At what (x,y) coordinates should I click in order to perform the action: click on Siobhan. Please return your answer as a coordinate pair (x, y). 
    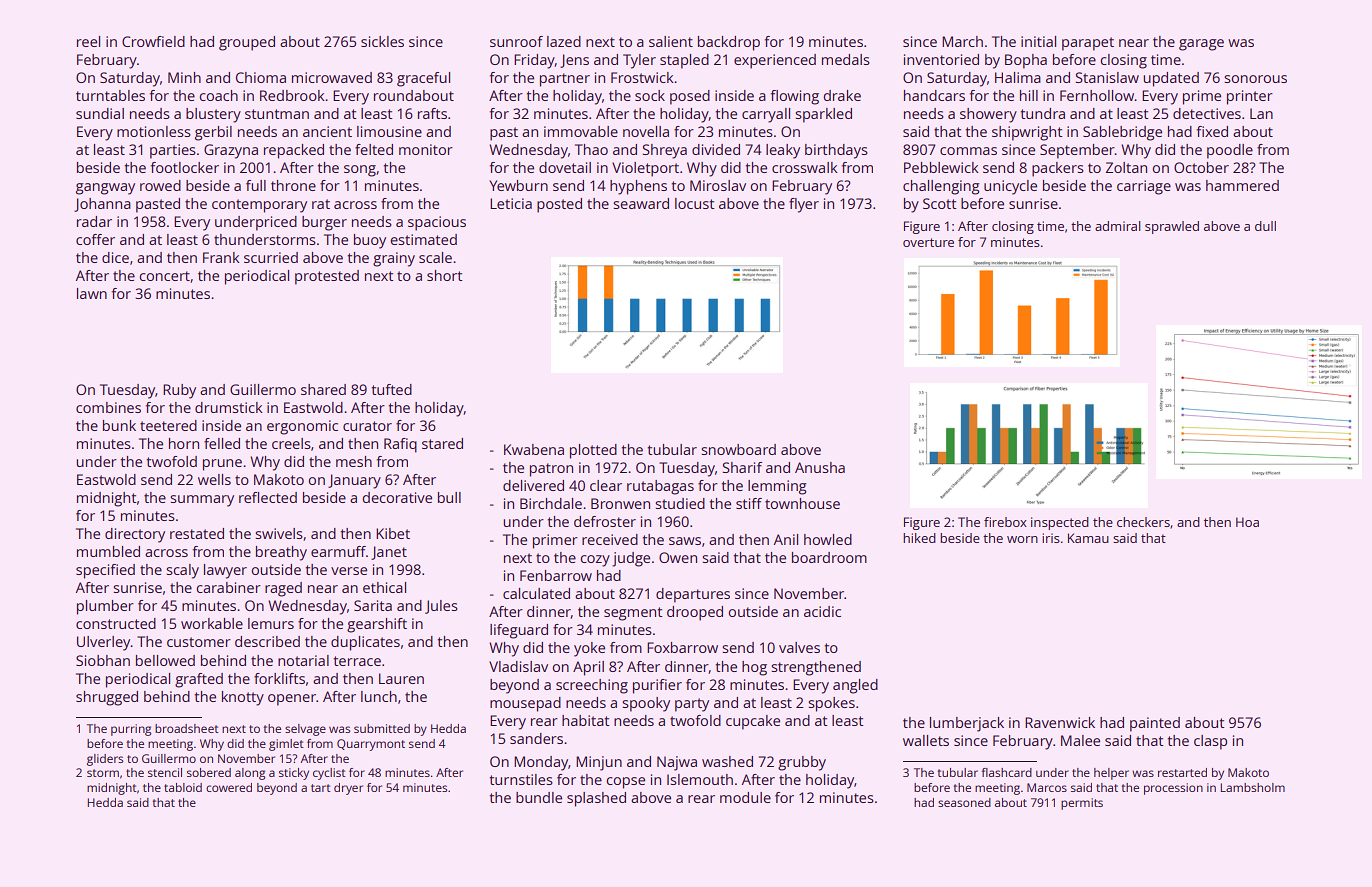
    Looking at the image, I should click on (103, 660).
